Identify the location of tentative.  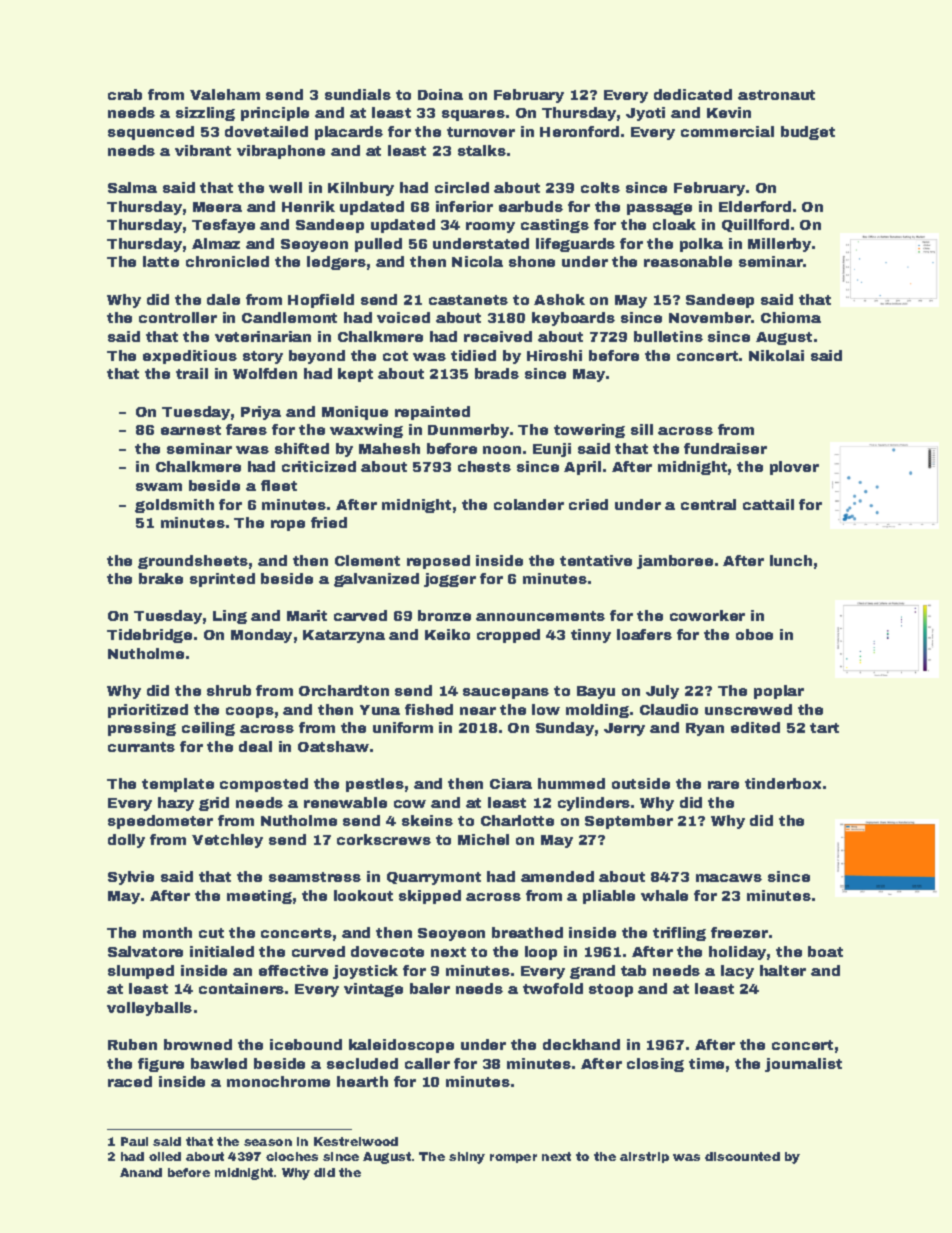
(596, 560).
